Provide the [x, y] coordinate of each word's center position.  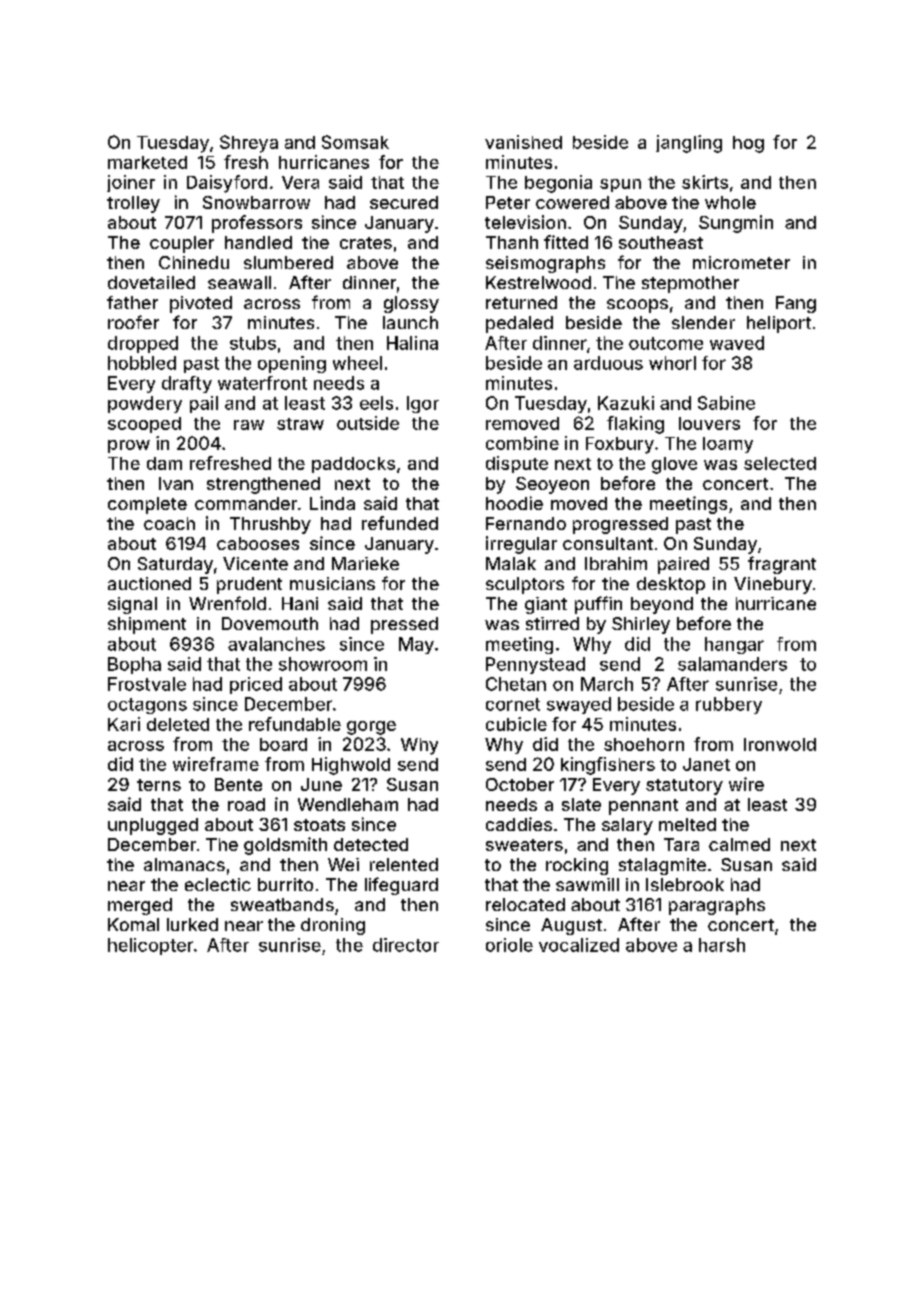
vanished [523, 142]
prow [129, 446]
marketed [147, 162]
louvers [709, 423]
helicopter [150, 946]
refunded [400, 523]
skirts [705, 182]
